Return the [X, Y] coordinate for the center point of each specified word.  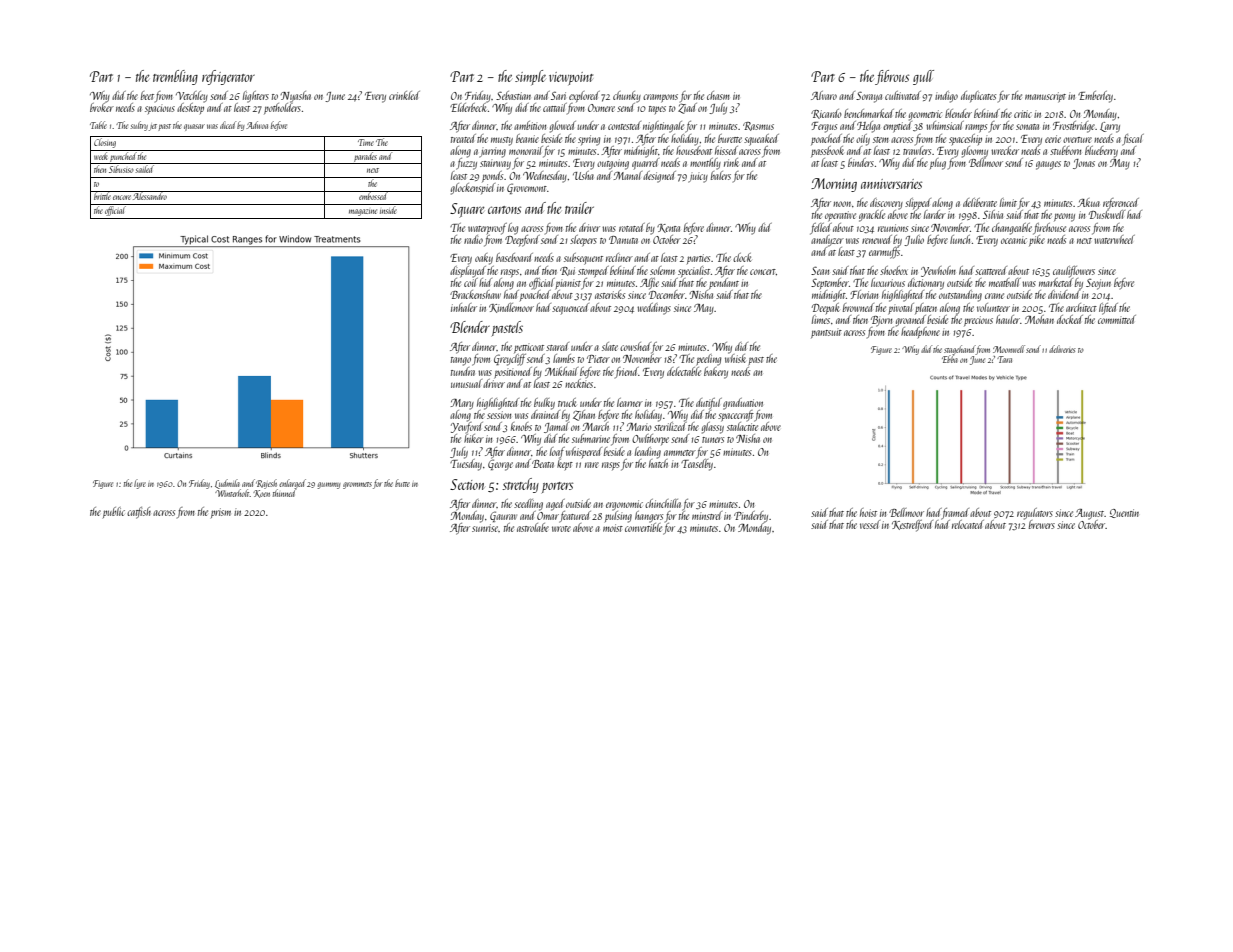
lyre [140, 484]
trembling [175, 77]
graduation [743, 403]
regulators [1035, 513]
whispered [584, 452]
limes [821, 319]
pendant [723, 283]
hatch [658, 463]
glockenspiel [473, 189]
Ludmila [227, 484]
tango [461, 361]
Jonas [1084, 164]
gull [923, 77]
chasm [718, 95]
